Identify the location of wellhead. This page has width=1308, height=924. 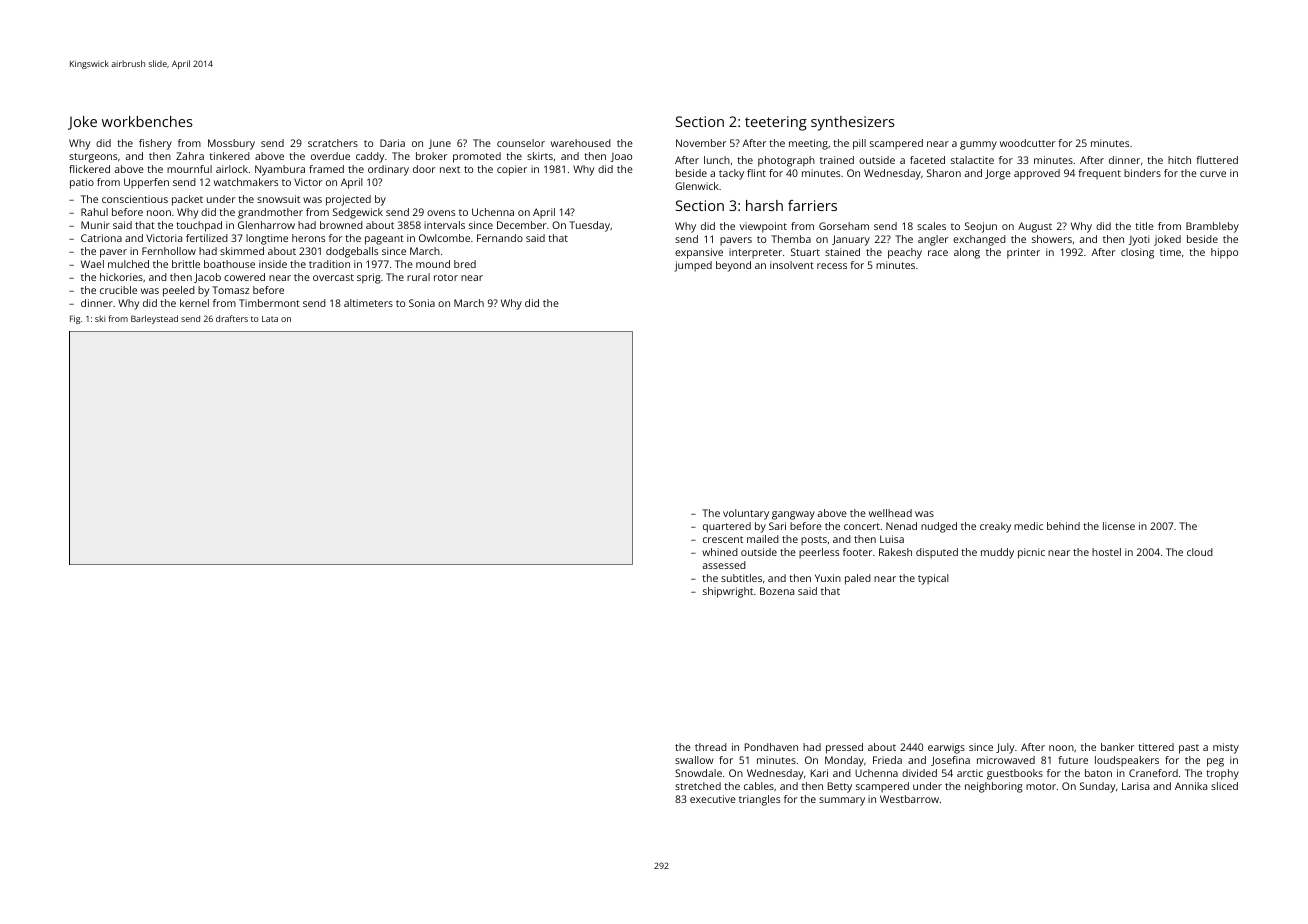
(890, 513).
